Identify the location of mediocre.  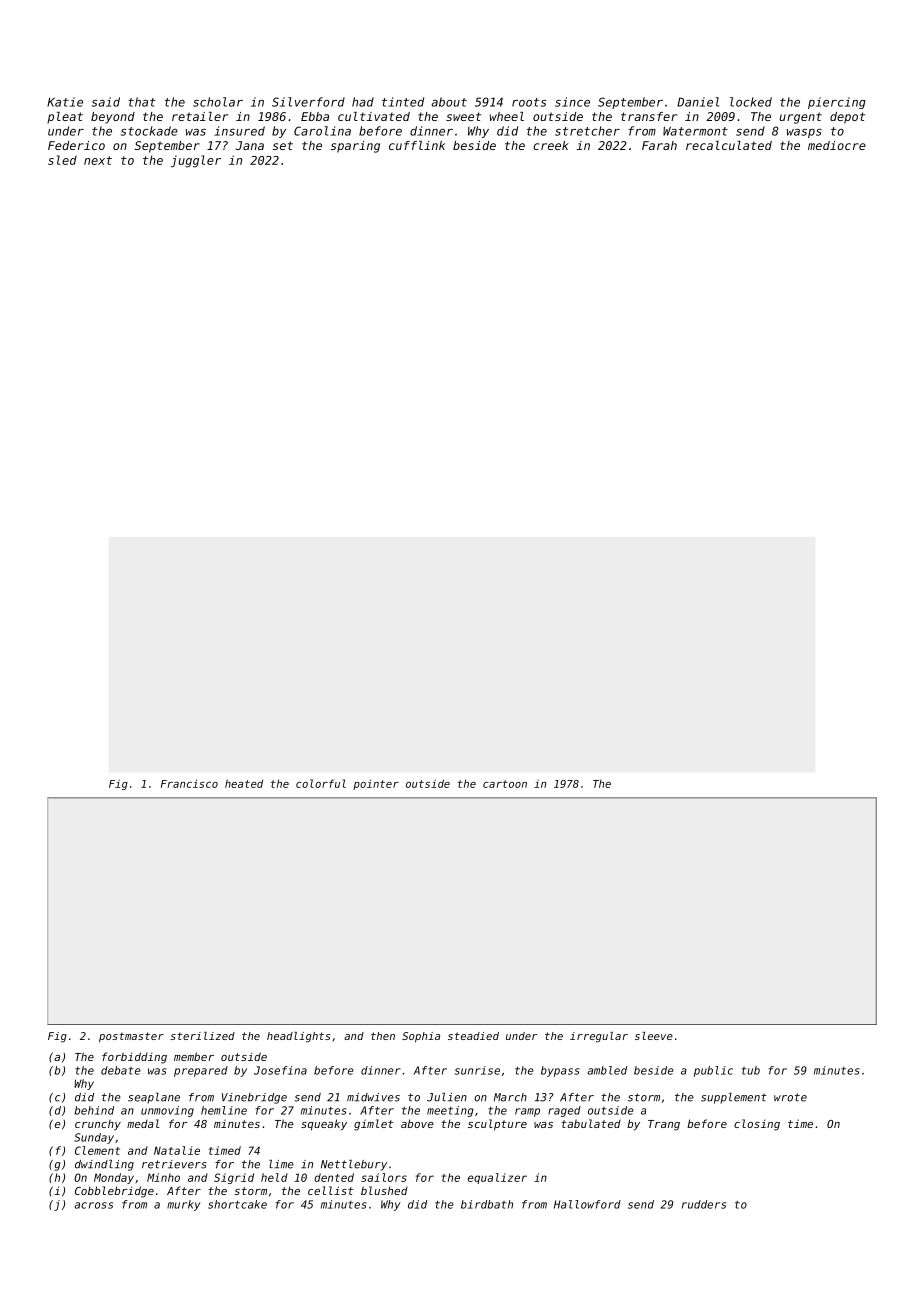
(837, 145).
